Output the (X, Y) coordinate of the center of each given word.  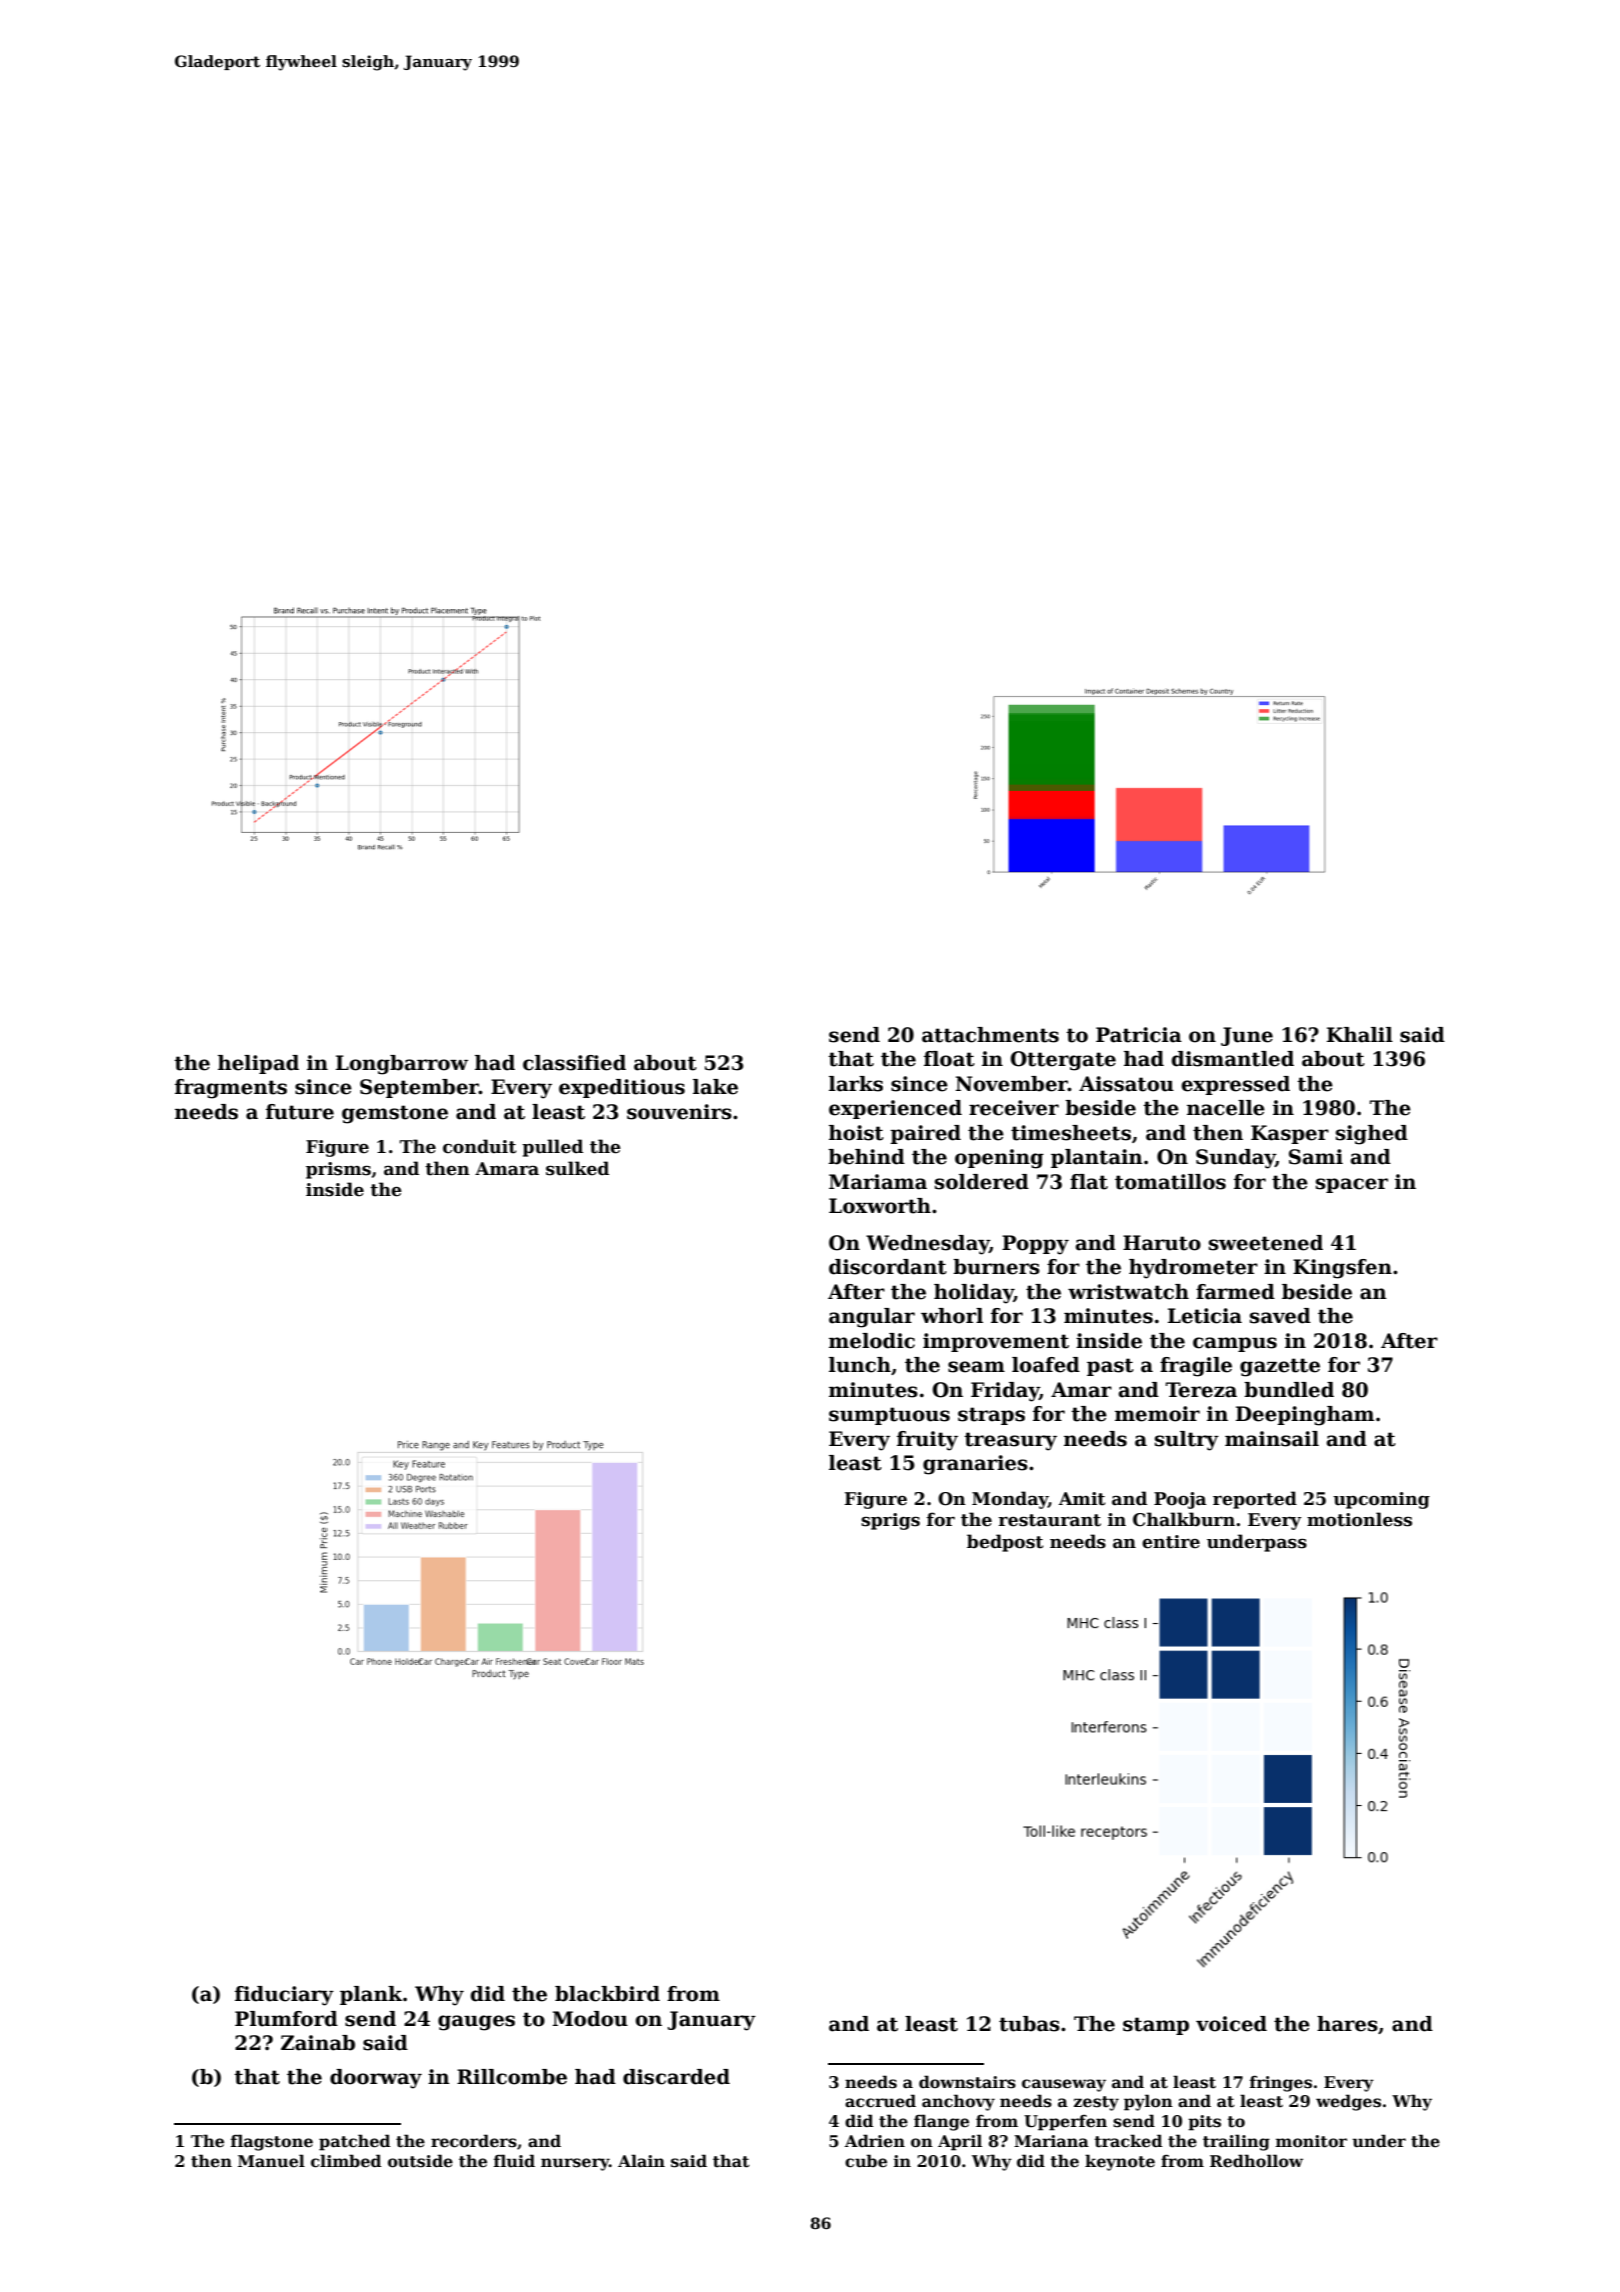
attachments (990, 1035)
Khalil (1360, 1035)
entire (1171, 1542)
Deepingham (1305, 1416)
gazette (1280, 1367)
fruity (927, 1441)
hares (1347, 2024)
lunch (860, 1365)
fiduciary (284, 1996)
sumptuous (889, 1416)
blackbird (607, 1994)
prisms (338, 1170)
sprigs (890, 1521)
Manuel (271, 2161)
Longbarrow (402, 1065)
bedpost (1005, 1543)
